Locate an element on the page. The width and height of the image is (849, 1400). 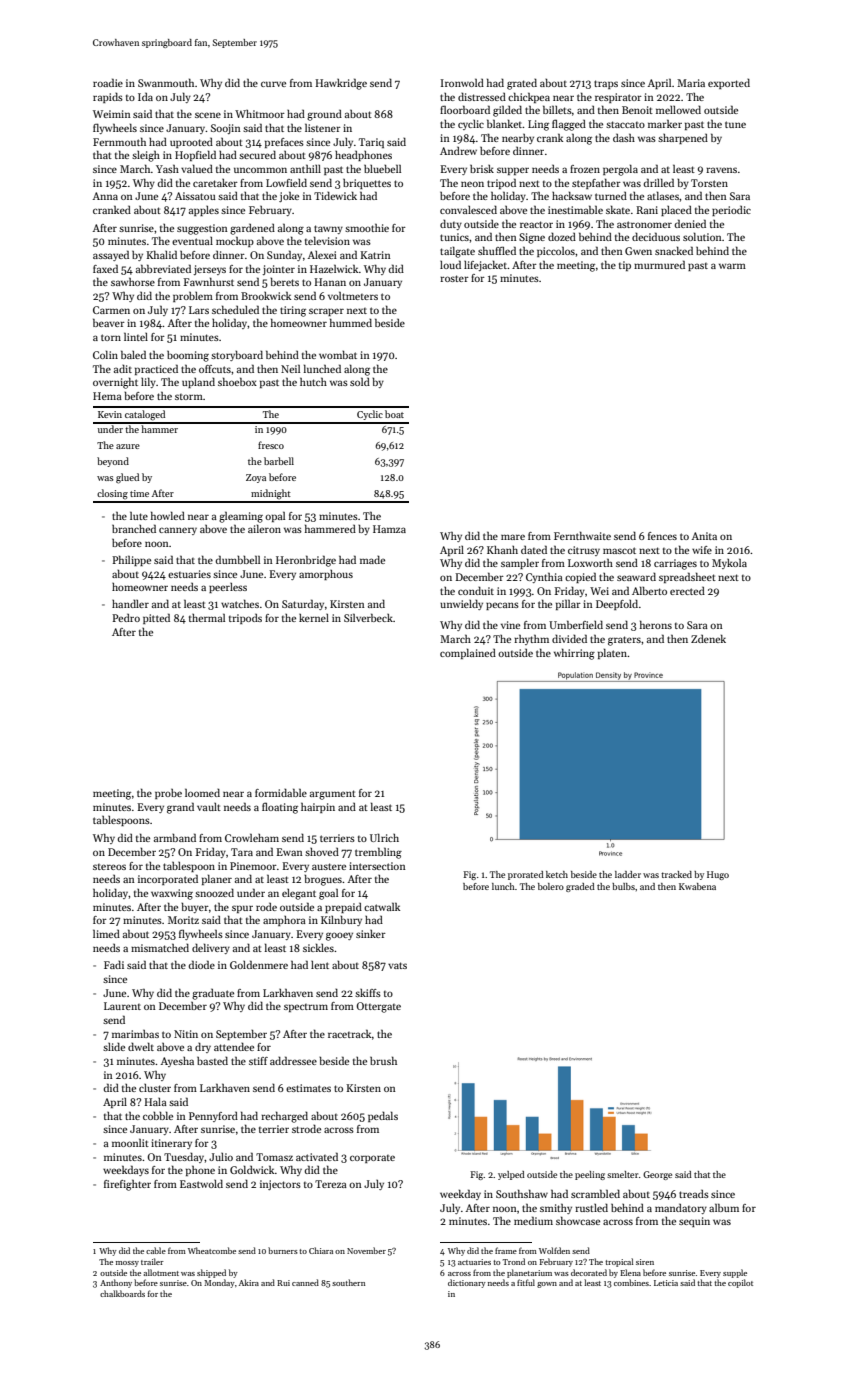
roster is located at coordinates (454, 278).
